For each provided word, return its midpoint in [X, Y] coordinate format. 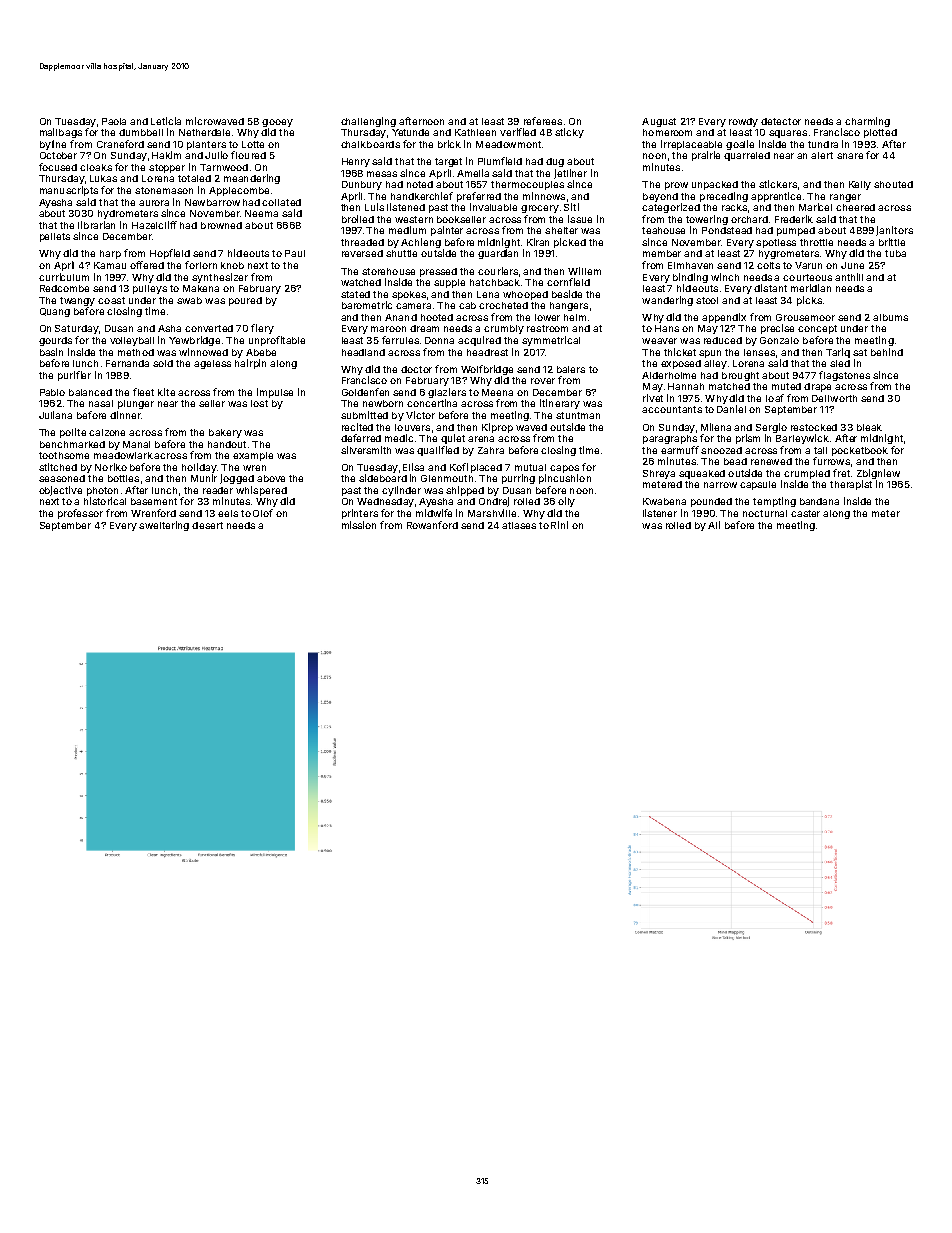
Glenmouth [447, 478]
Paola [114, 121]
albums [890, 317]
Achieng [421, 243]
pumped [796, 231]
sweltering [164, 526]
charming [867, 122]
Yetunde [410, 132]
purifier [74, 376]
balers [571, 369]
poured [245, 301]
